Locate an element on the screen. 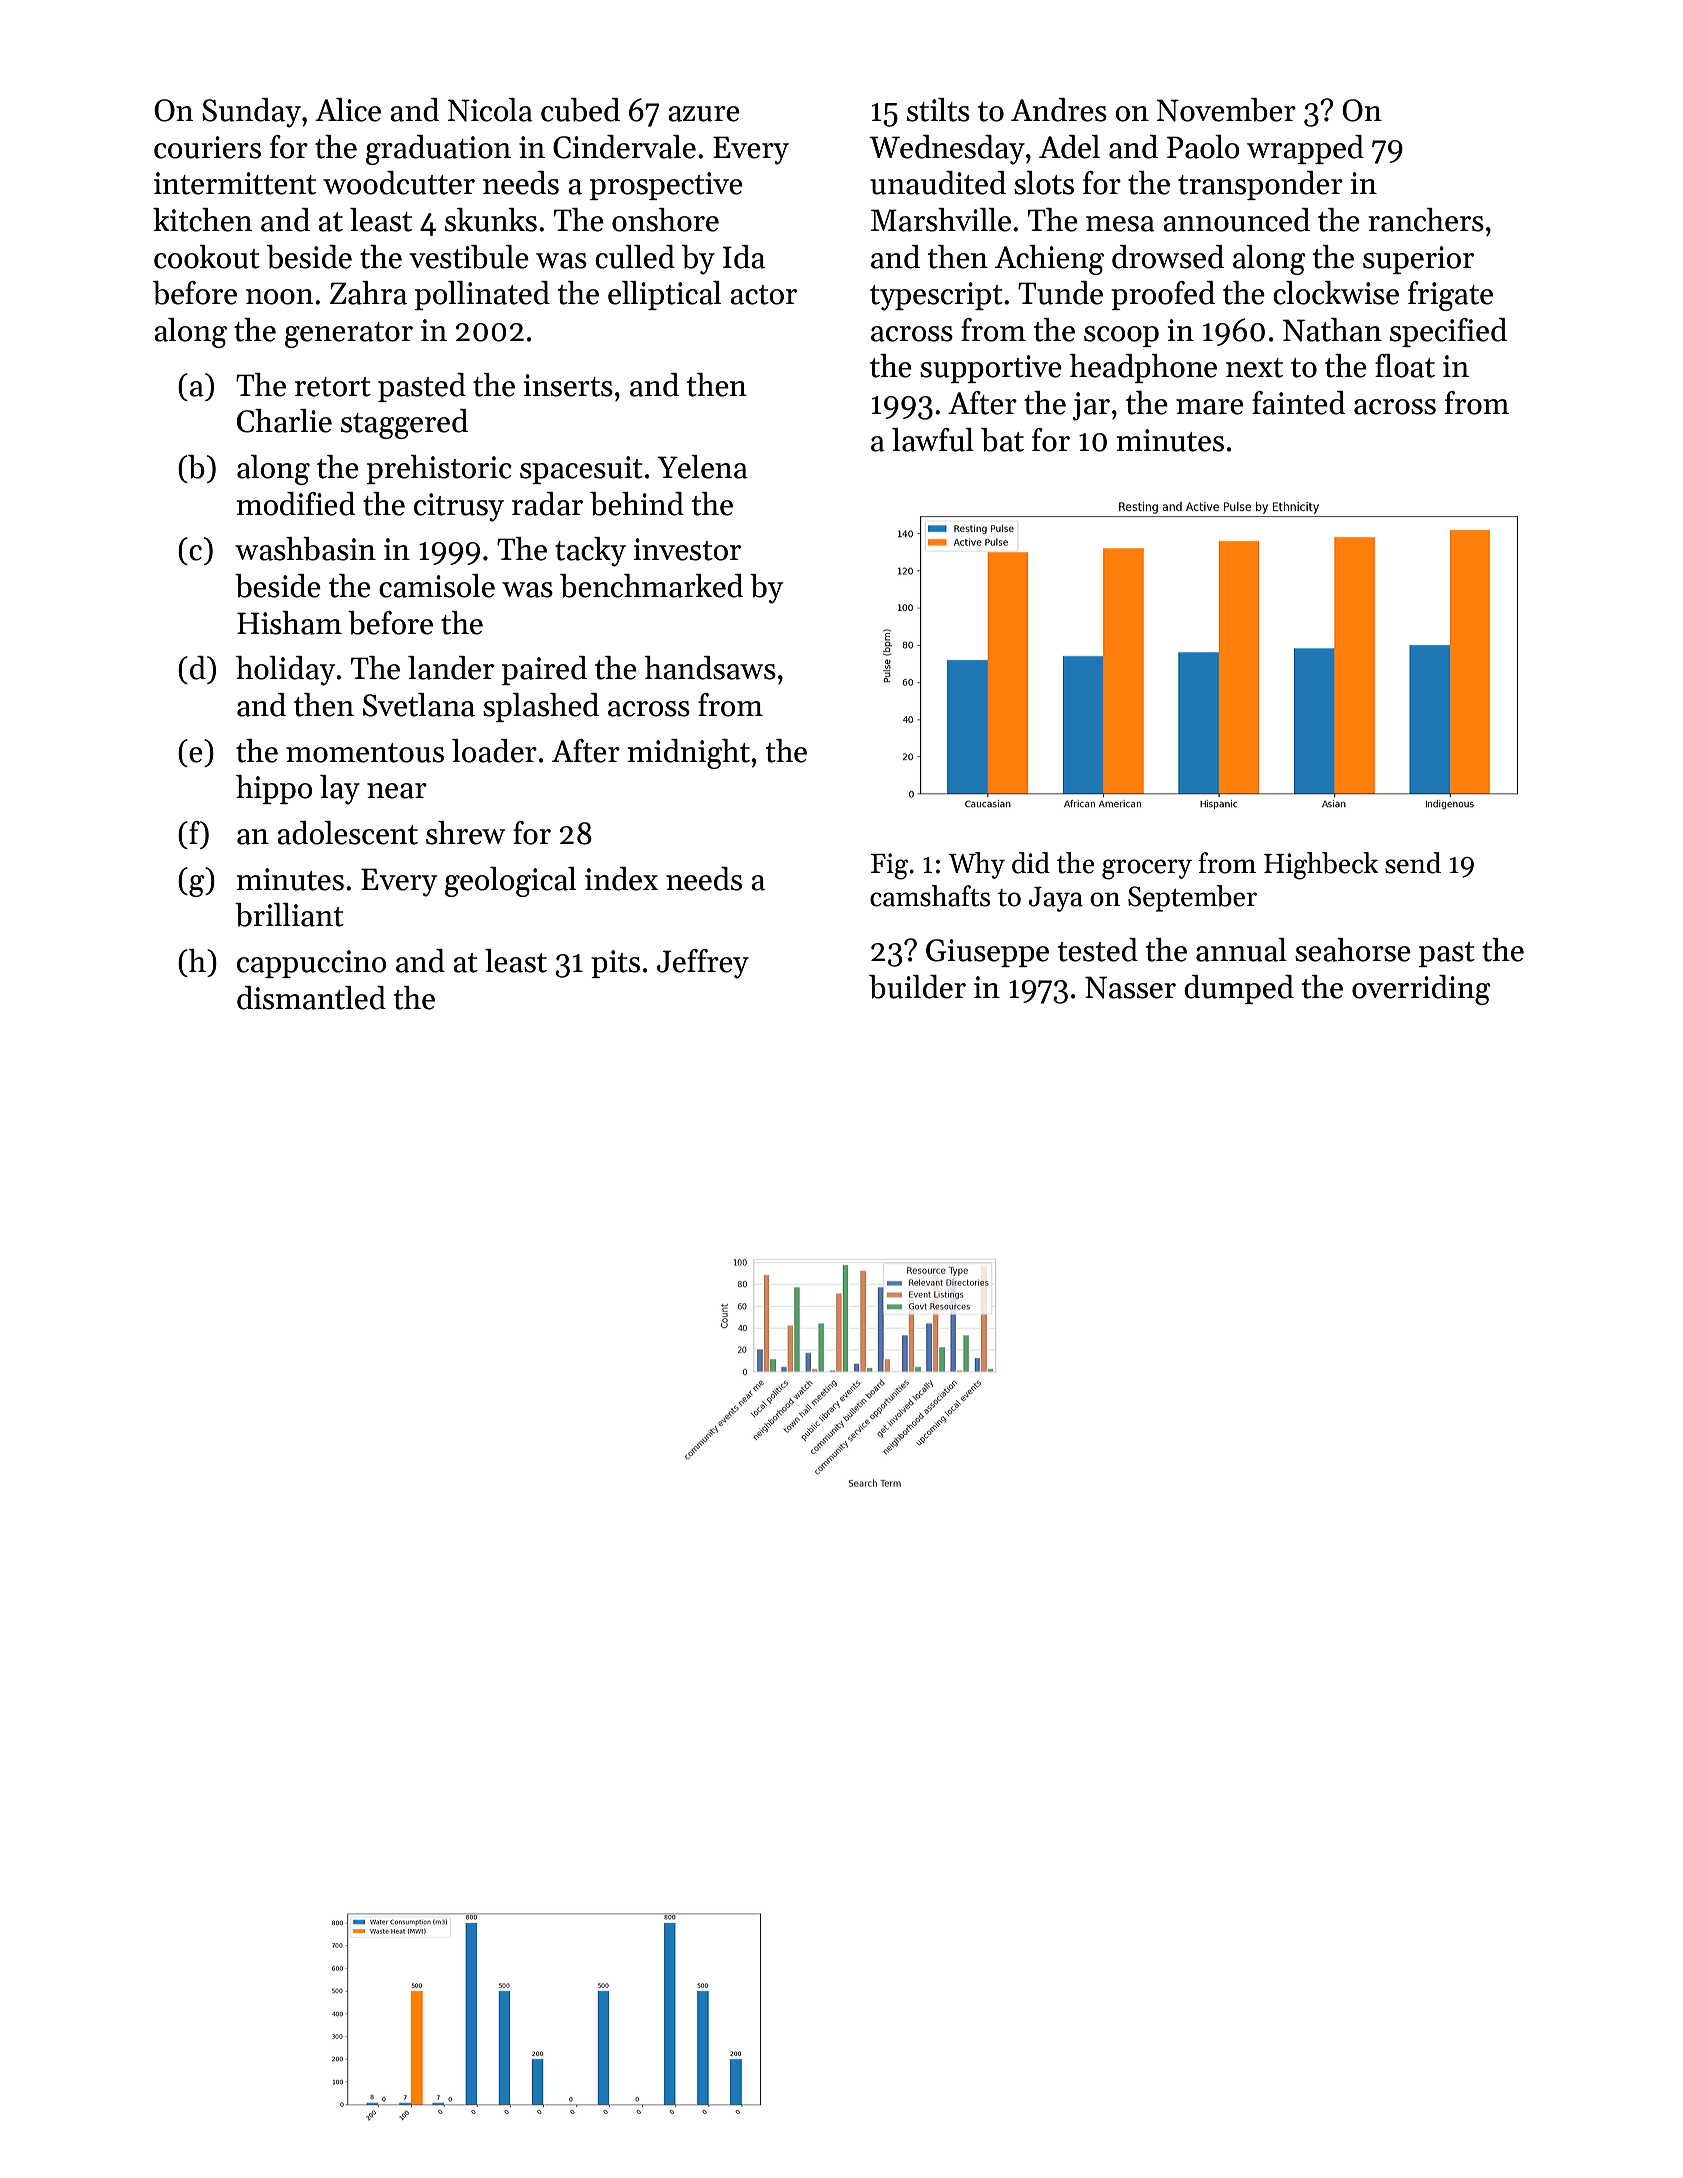 This screenshot has height=2178, width=1683. send is located at coordinates (1413, 863).
